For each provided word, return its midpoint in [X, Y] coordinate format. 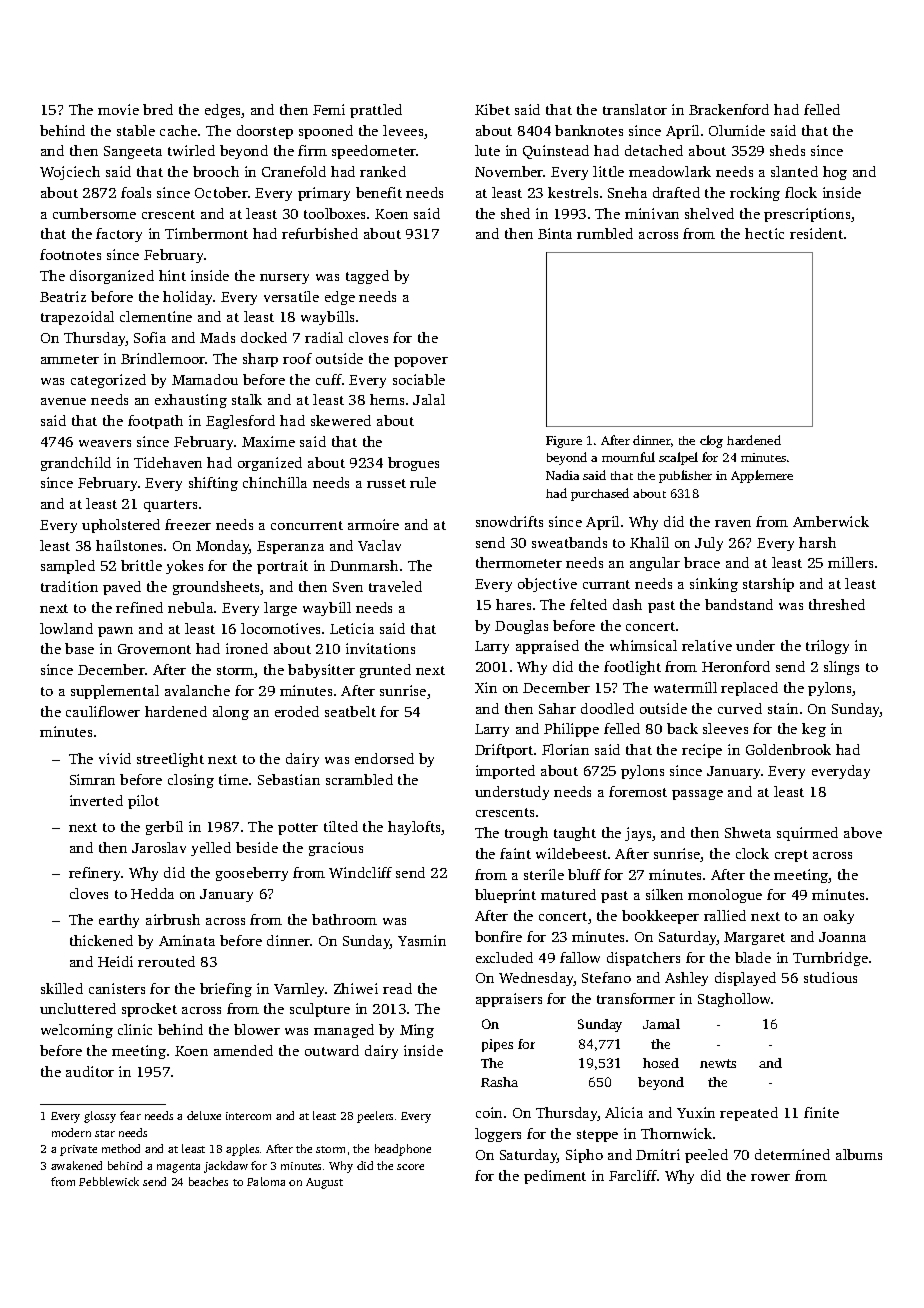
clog [711, 441]
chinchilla [275, 482]
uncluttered [78, 1008]
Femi [329, 109]
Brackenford [729, 109]
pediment [555, 1177]
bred [158, 109]
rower [770, 1177]
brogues [413, 464]
